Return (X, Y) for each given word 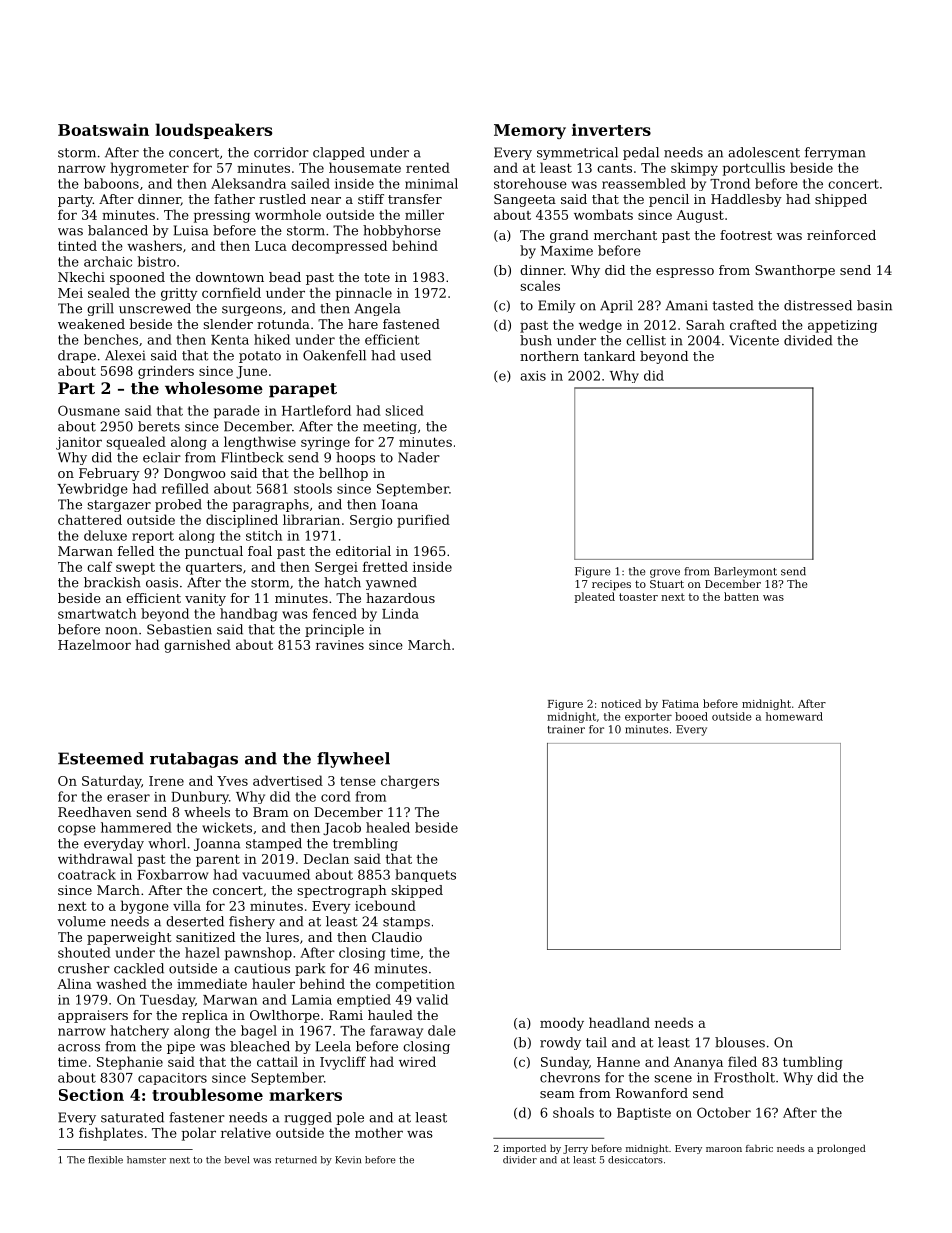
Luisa (191, 230)
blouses (740, 1042)
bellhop (343, 474)
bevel (237, 1160)
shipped (841, 200)
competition (415, 985)
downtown (230, 277)
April (616, 306)
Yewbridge (92, 490)
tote (377, 277)
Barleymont (745, 572)
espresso (685, 273)
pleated (595, 597)
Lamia (312, 1000)
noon (121, 631)
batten (741, 596)
